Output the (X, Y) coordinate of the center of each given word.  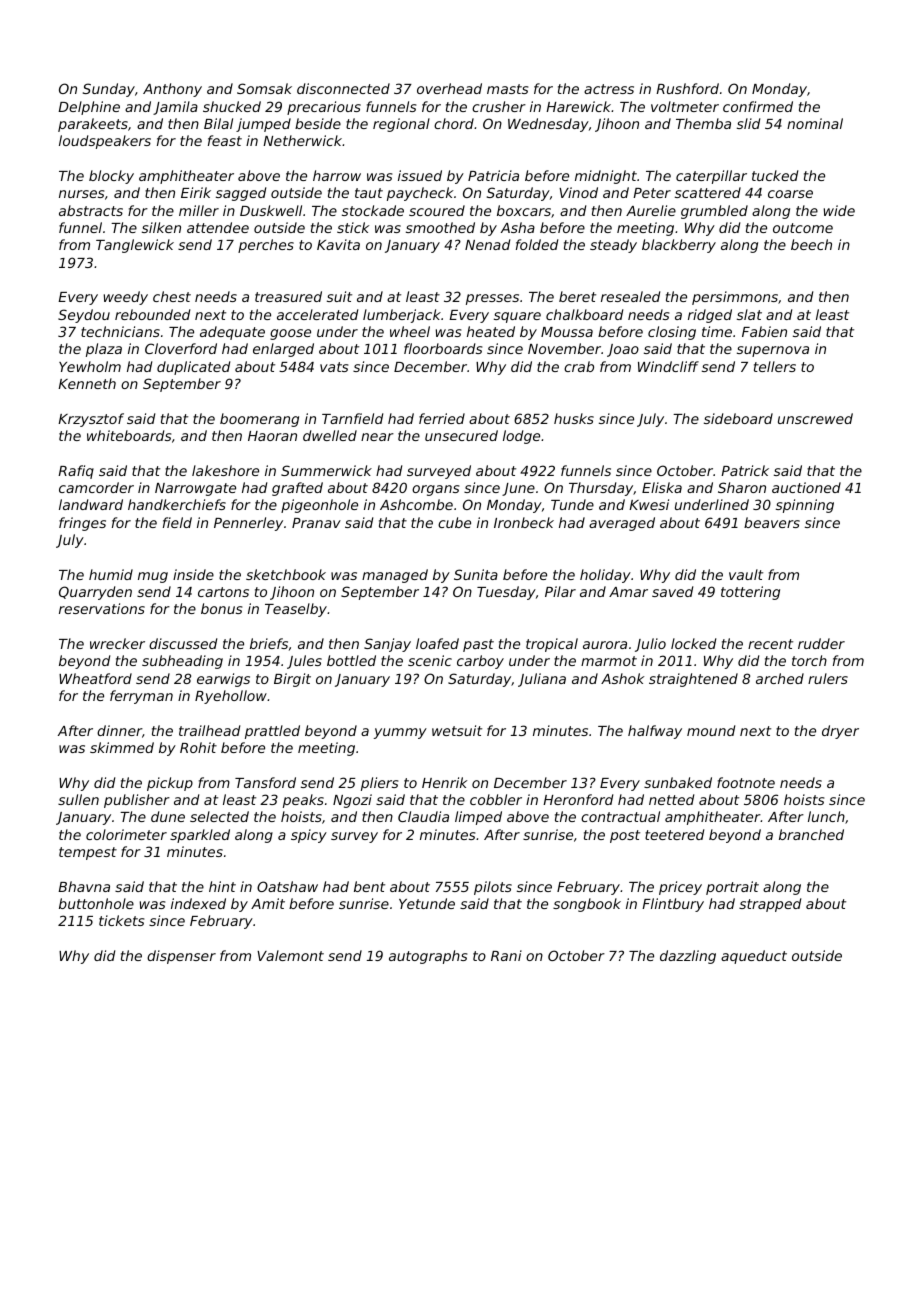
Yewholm (90, 366)
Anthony (172, 90)
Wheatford (95, 678)
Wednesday (548, 125)
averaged (622, 524)
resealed (630, 296)
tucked (775, 175)
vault (746, 574)
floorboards (443, 348)
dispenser (181, 957)
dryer (840, 732)
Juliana (542, 680)
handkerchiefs (177, 504)
